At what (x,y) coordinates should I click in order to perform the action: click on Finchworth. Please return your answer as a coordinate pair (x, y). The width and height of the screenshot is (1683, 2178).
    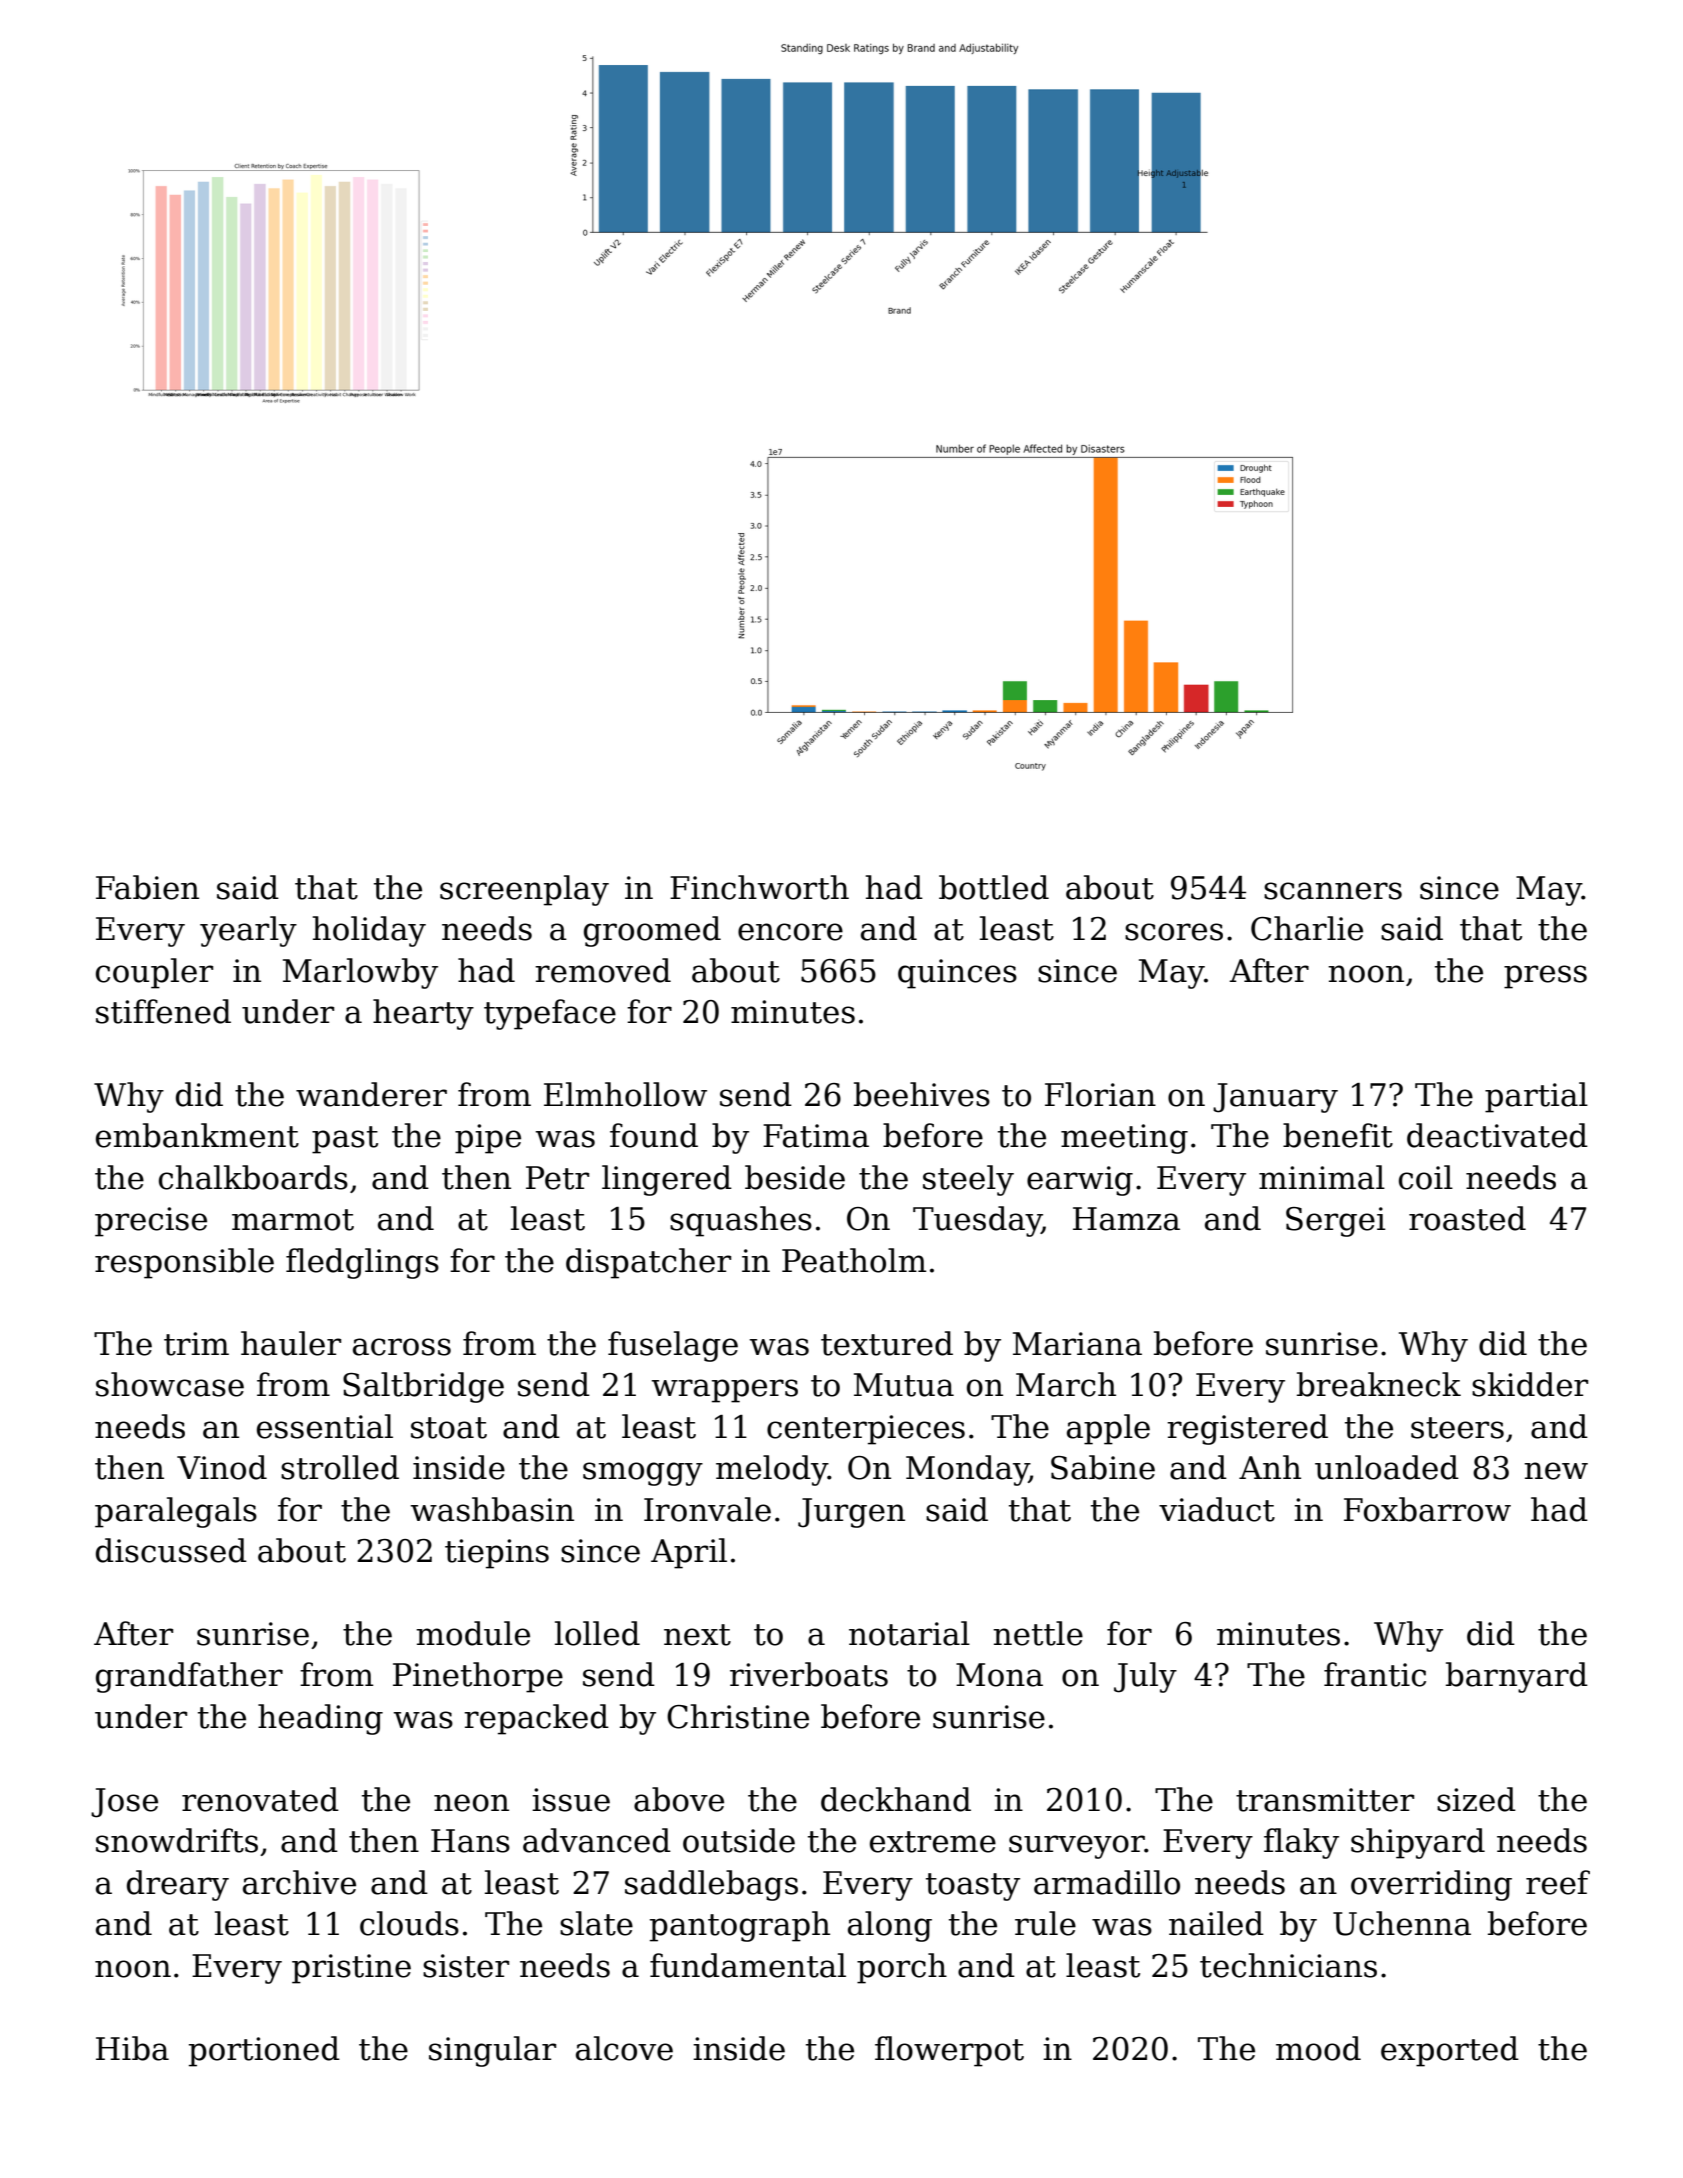
    Looking at the image, I should click on (759, 887).
